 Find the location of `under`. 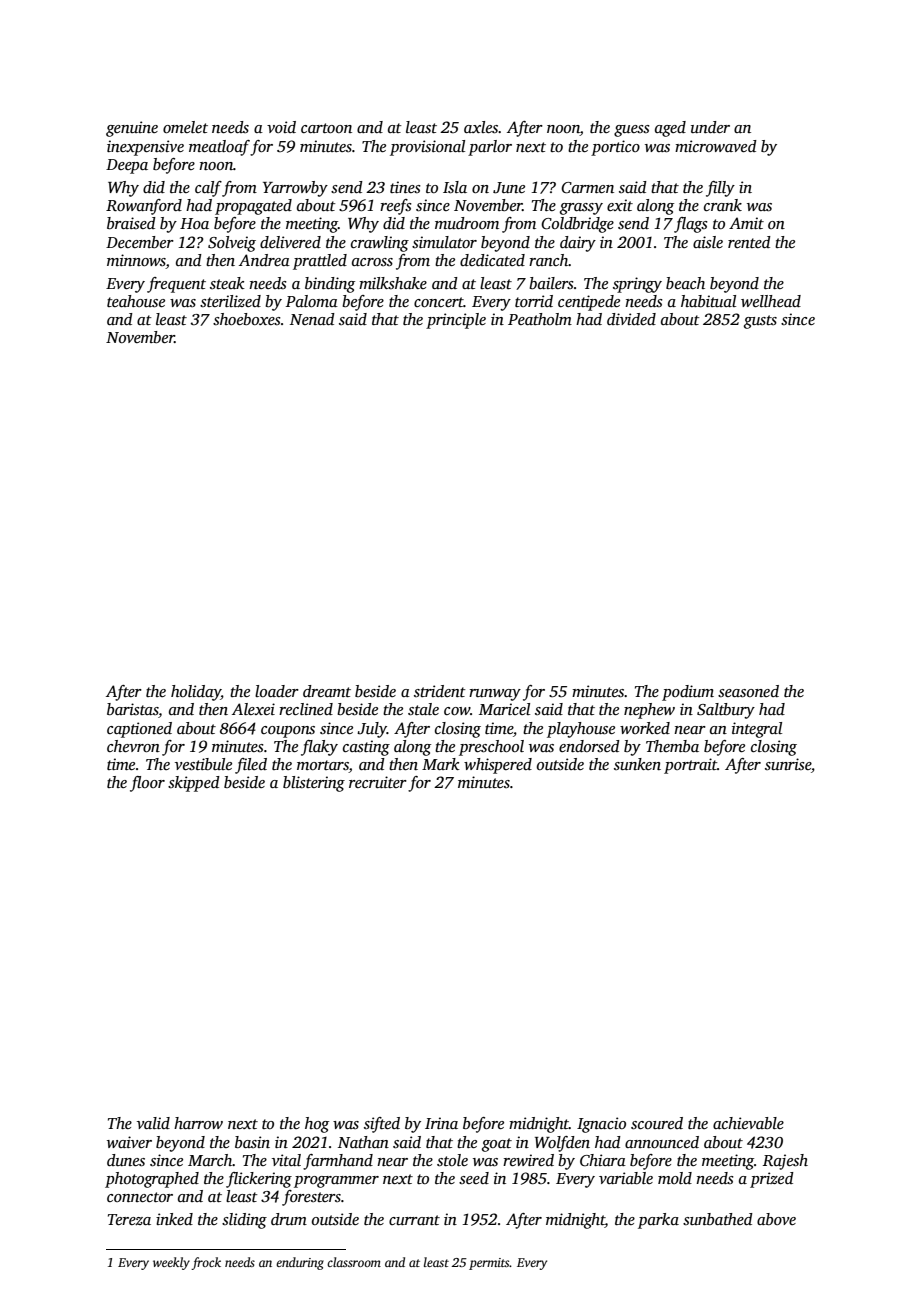

under is located at coordinates (710, 127).
